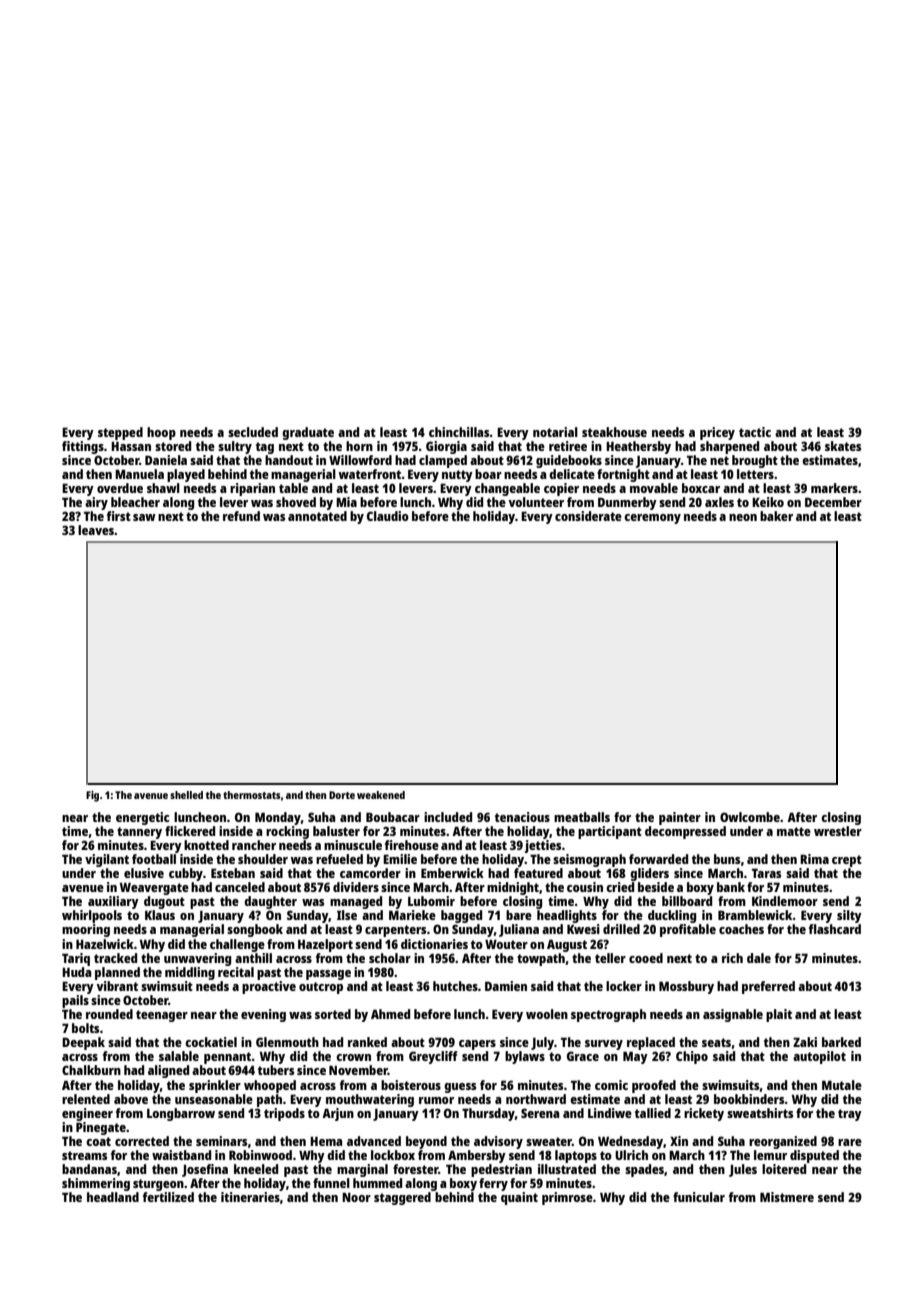 The image size is (924, 1308). What do you see at coordinates (459, 432) in the screenshot?
I see `chinchillas` at bounding box center [459, 432].
